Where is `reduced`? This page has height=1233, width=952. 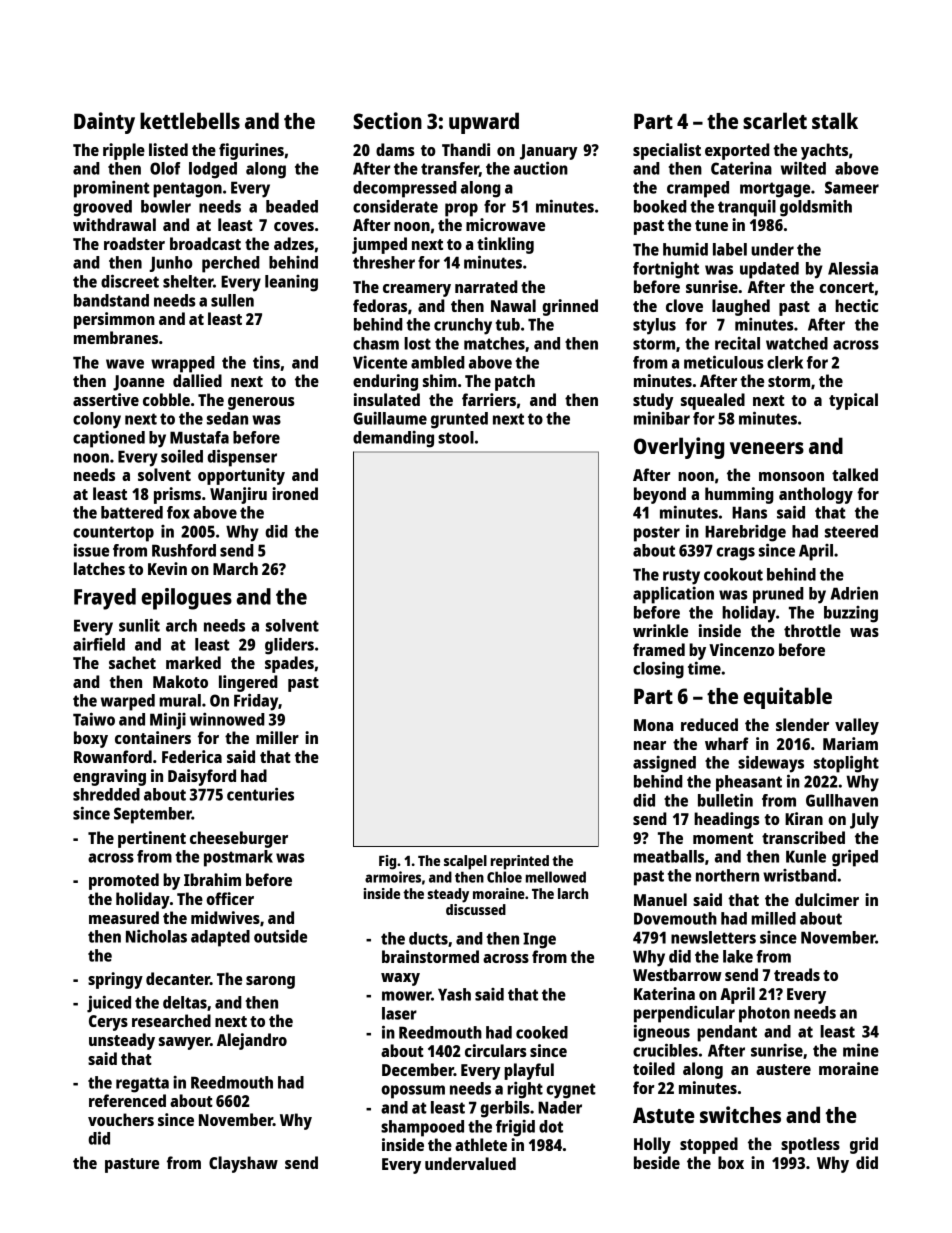
reduced is located at coordinates (709, 724).
